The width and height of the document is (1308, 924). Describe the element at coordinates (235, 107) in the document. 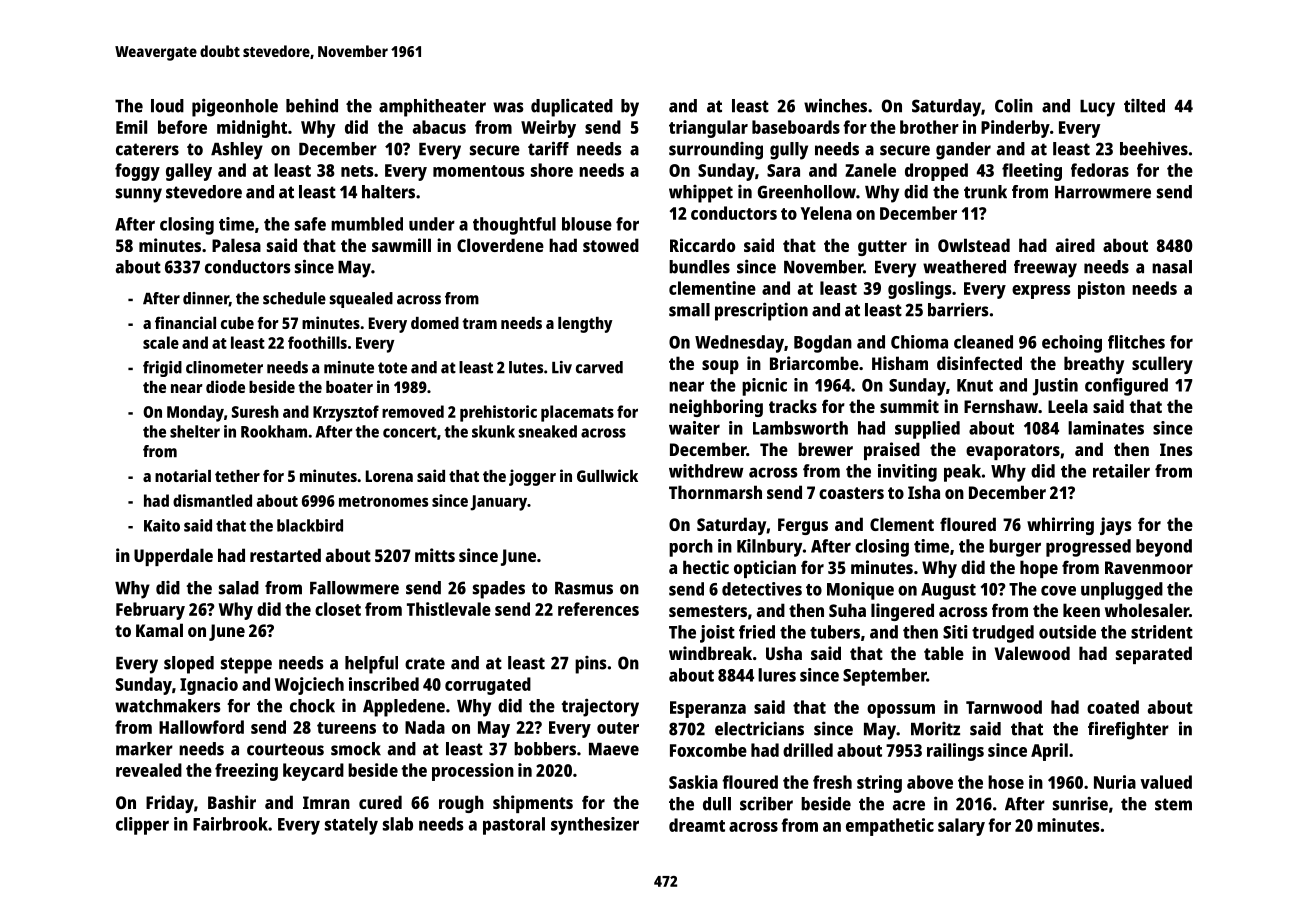

I see `pigeonhole` at that location.
